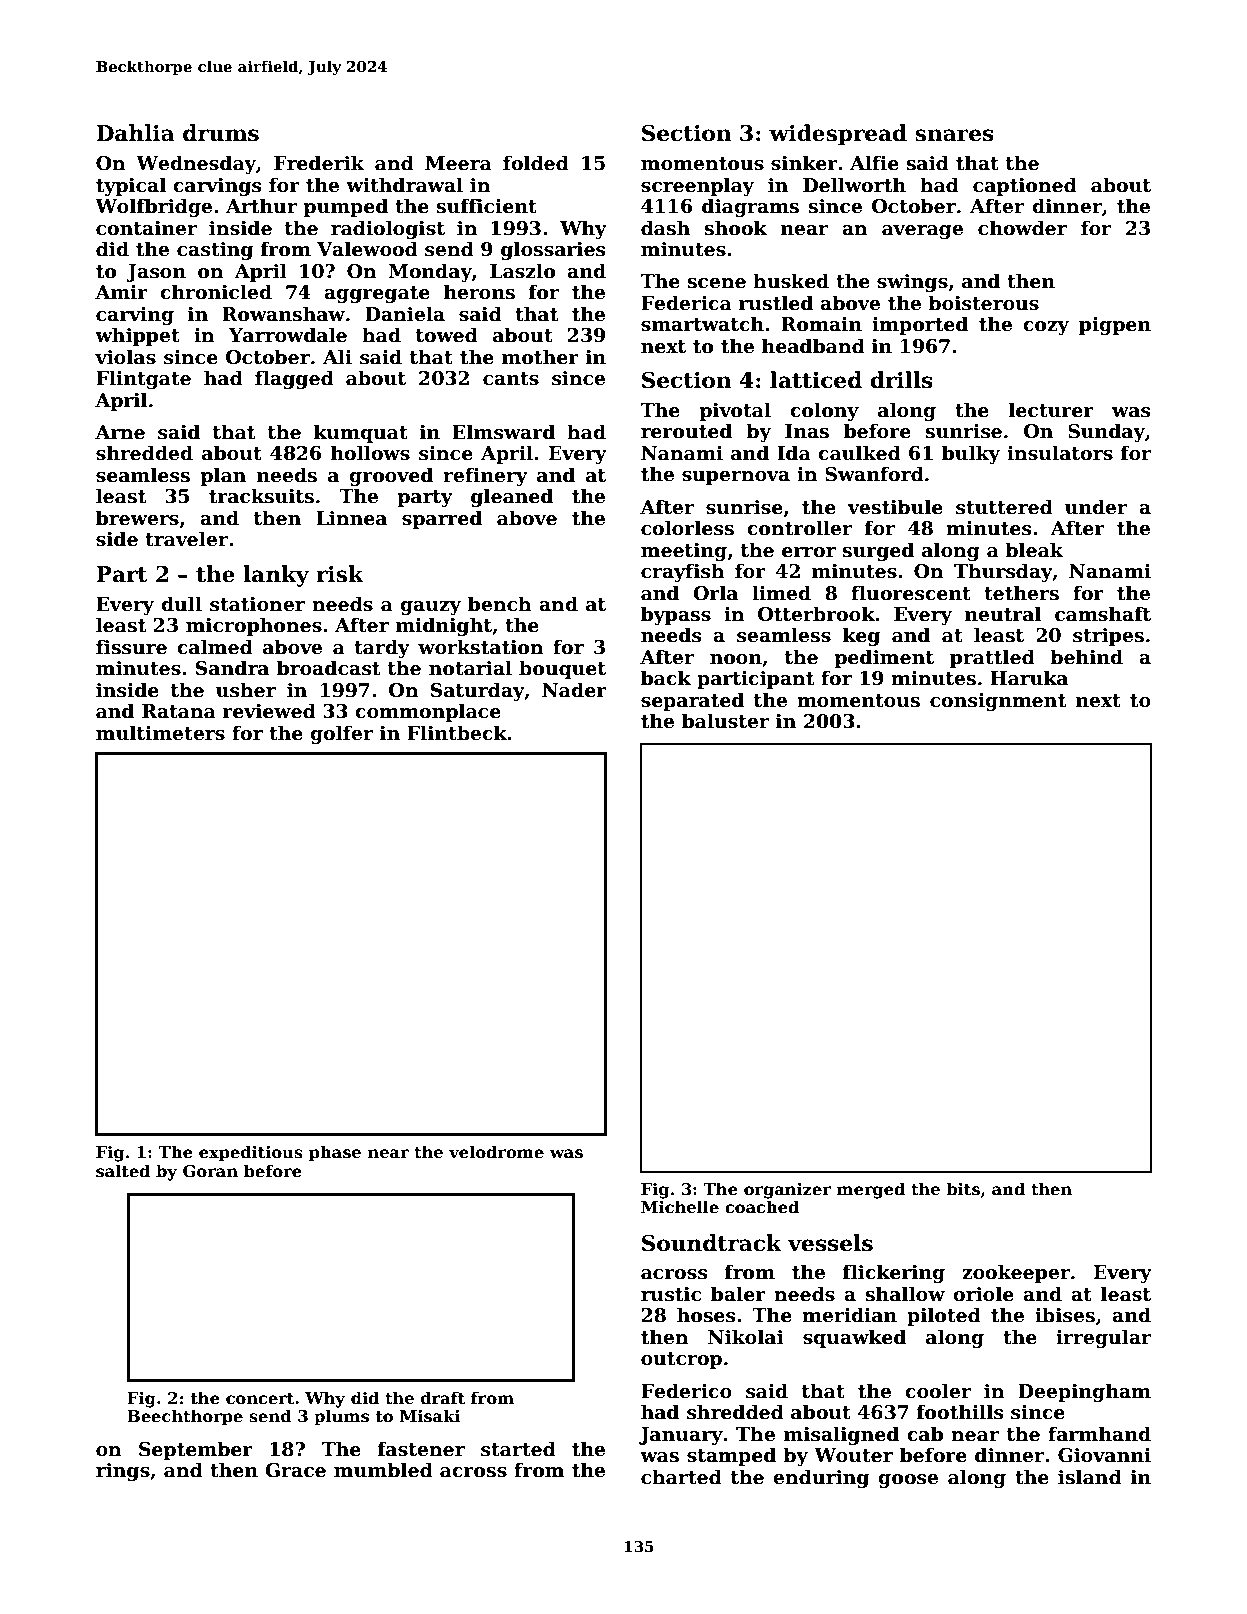 Image resolution: width=1247 pixels, height=1614 pixels. What do you see at coordinates (725, 721) in the page?
I see `baluster` at bounding box center [725, 721].
